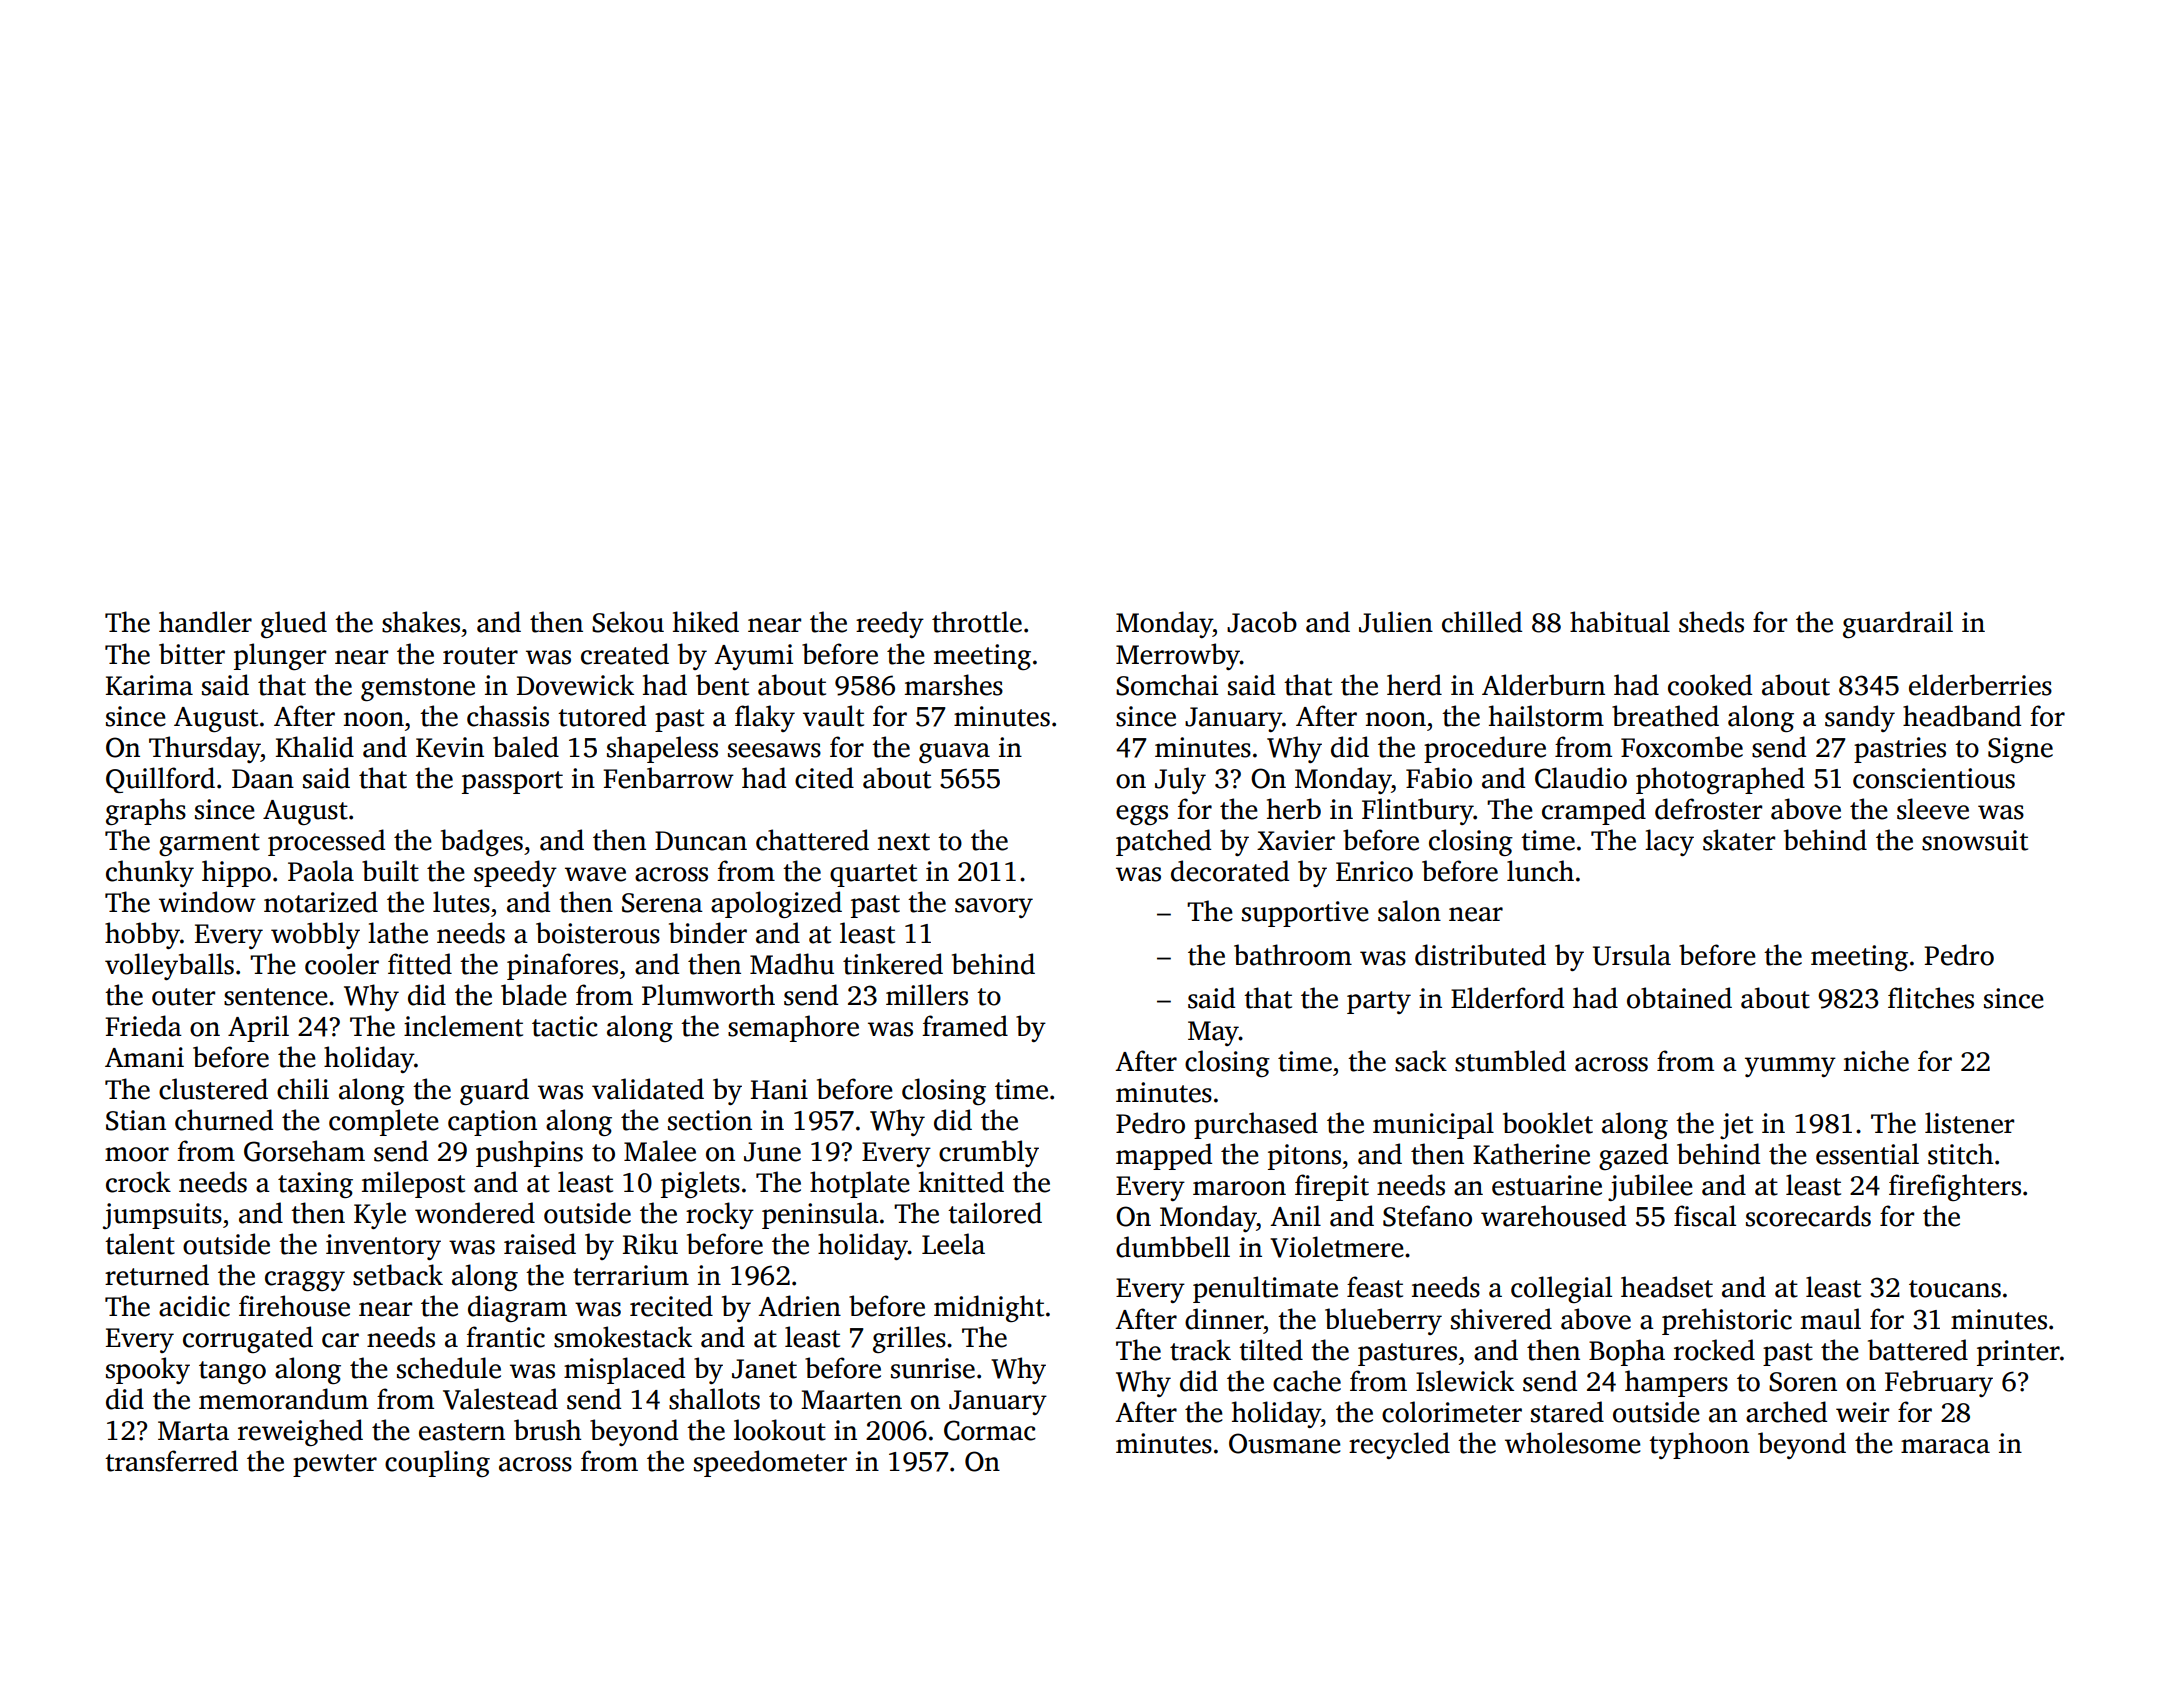 The image size is (2178, 1683). Describe the element at coordinates (575, 685) in the image. I see `Dovewick` at that location.
